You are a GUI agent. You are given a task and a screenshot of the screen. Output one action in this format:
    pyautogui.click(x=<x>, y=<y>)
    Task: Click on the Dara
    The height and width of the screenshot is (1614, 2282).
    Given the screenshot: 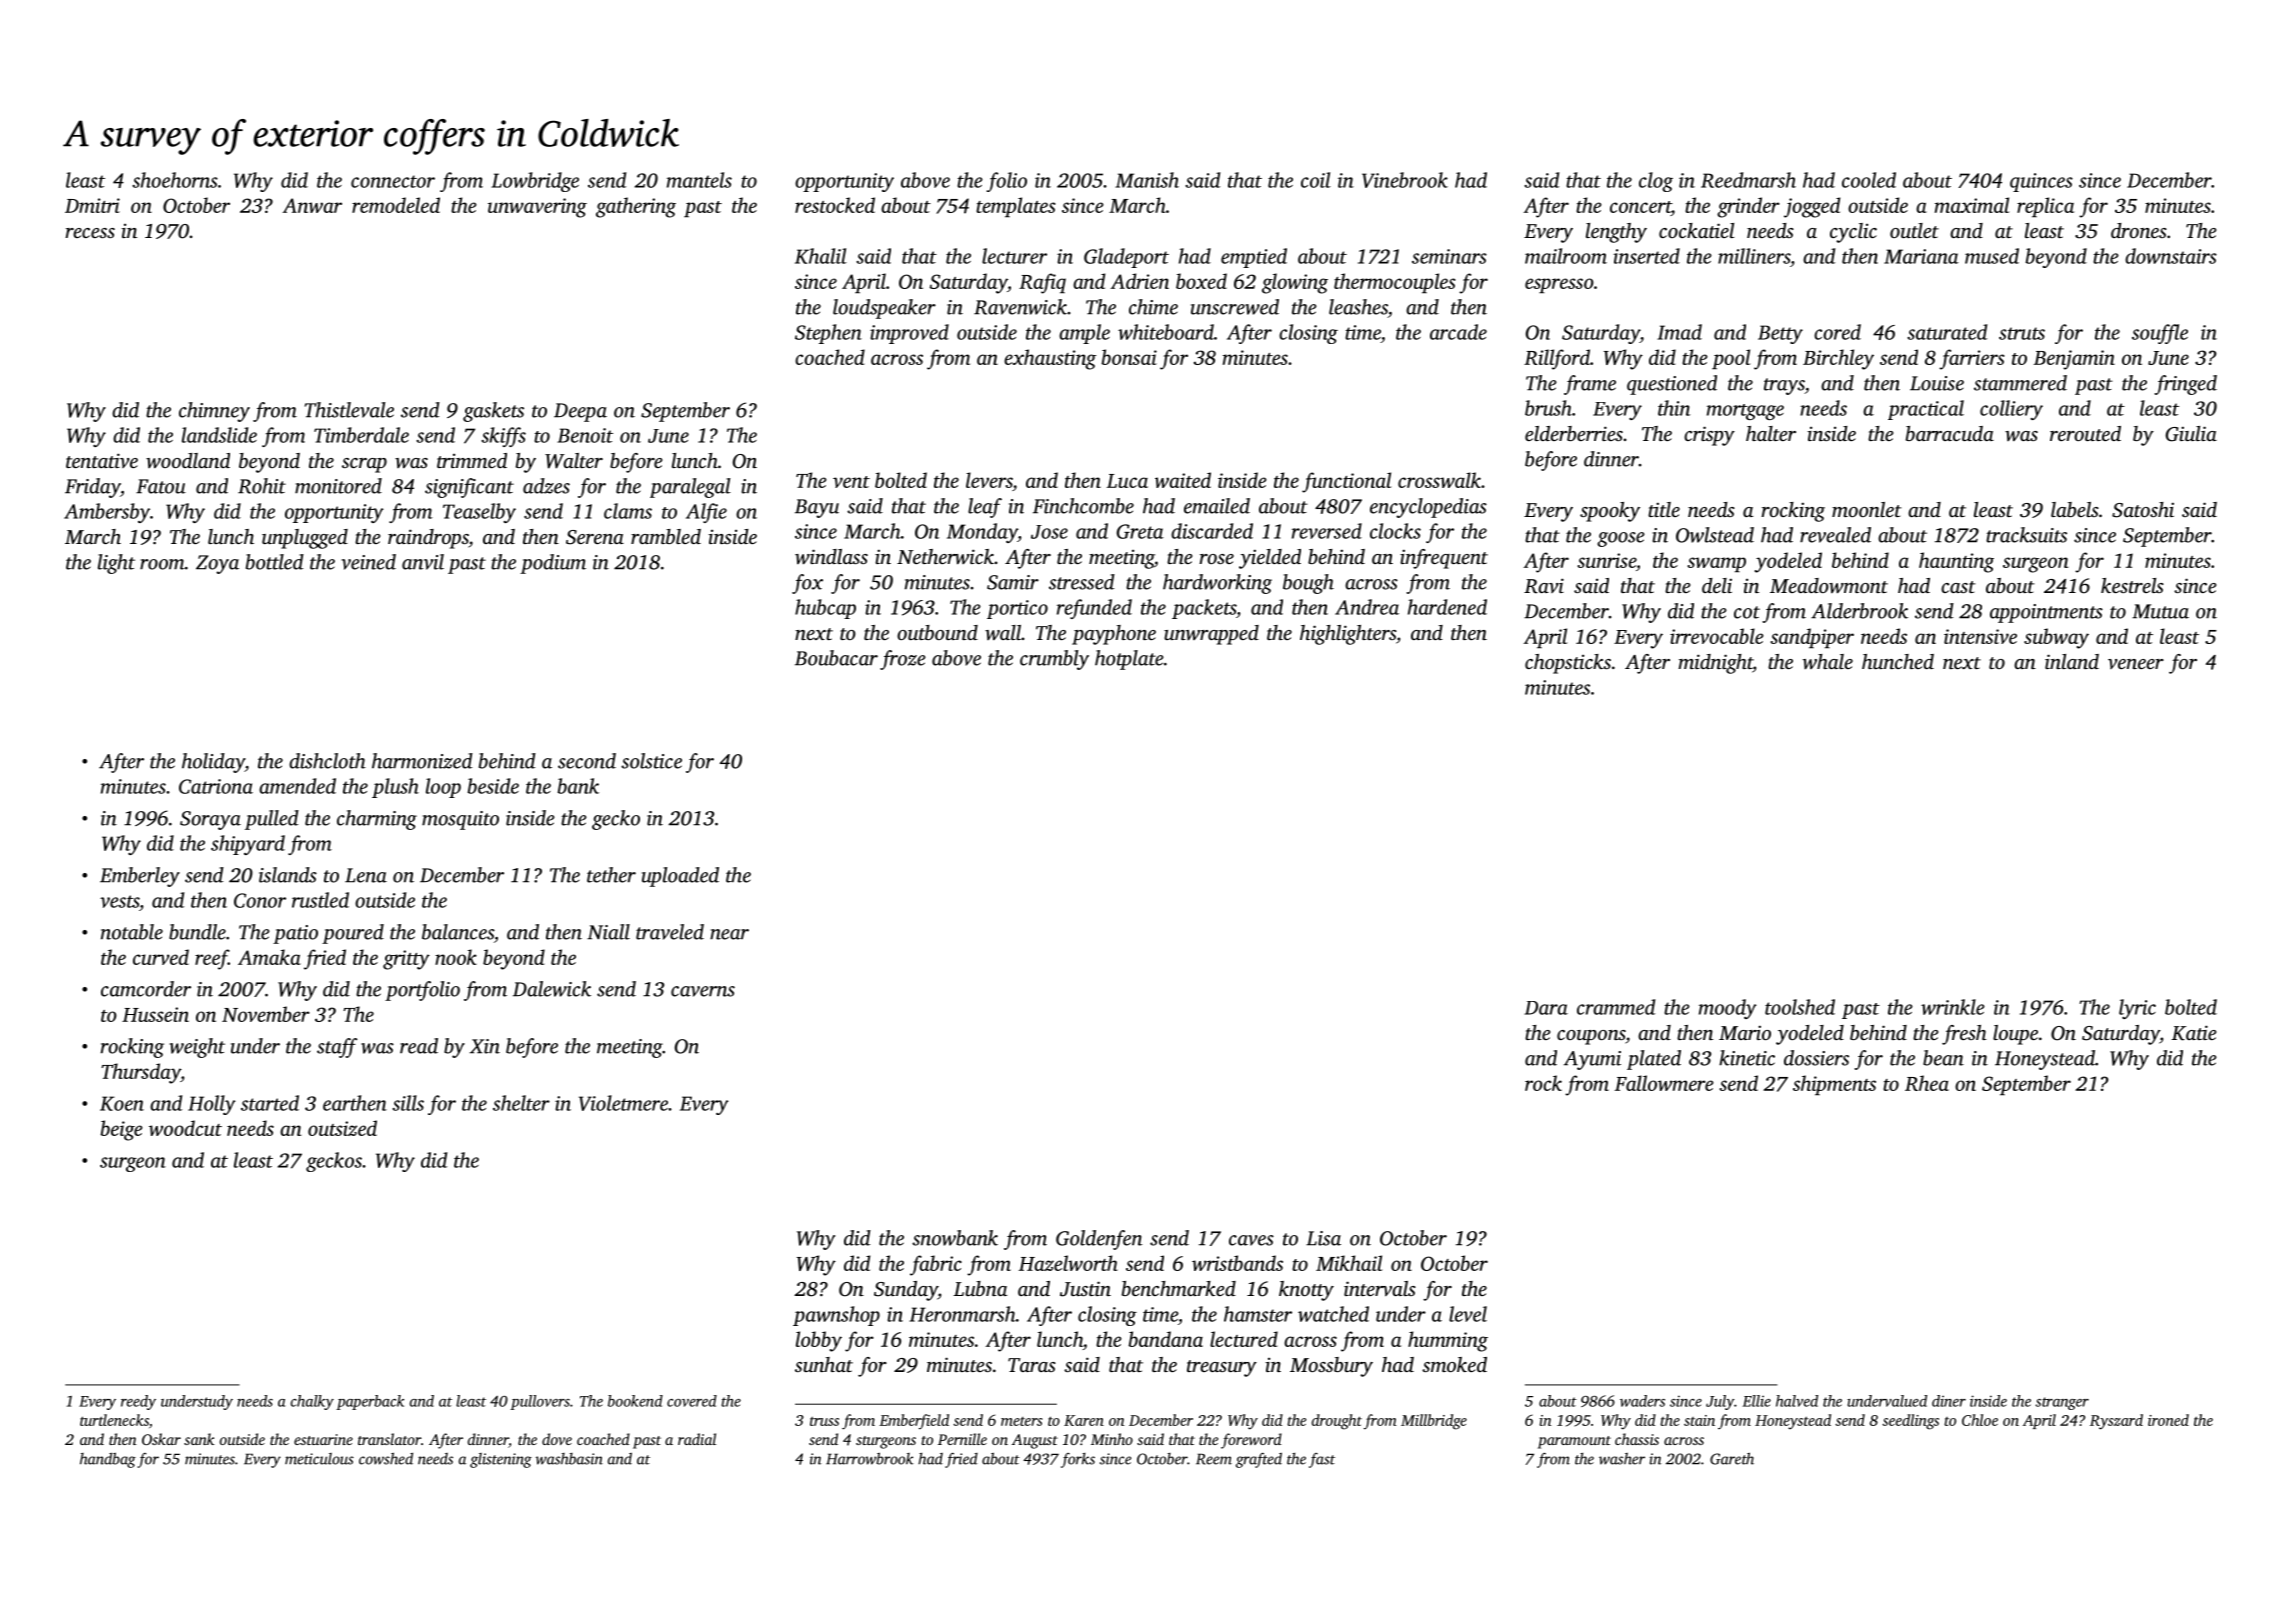 What is the action you would take?
    pyautogui.click(x=1546, y=1008)
